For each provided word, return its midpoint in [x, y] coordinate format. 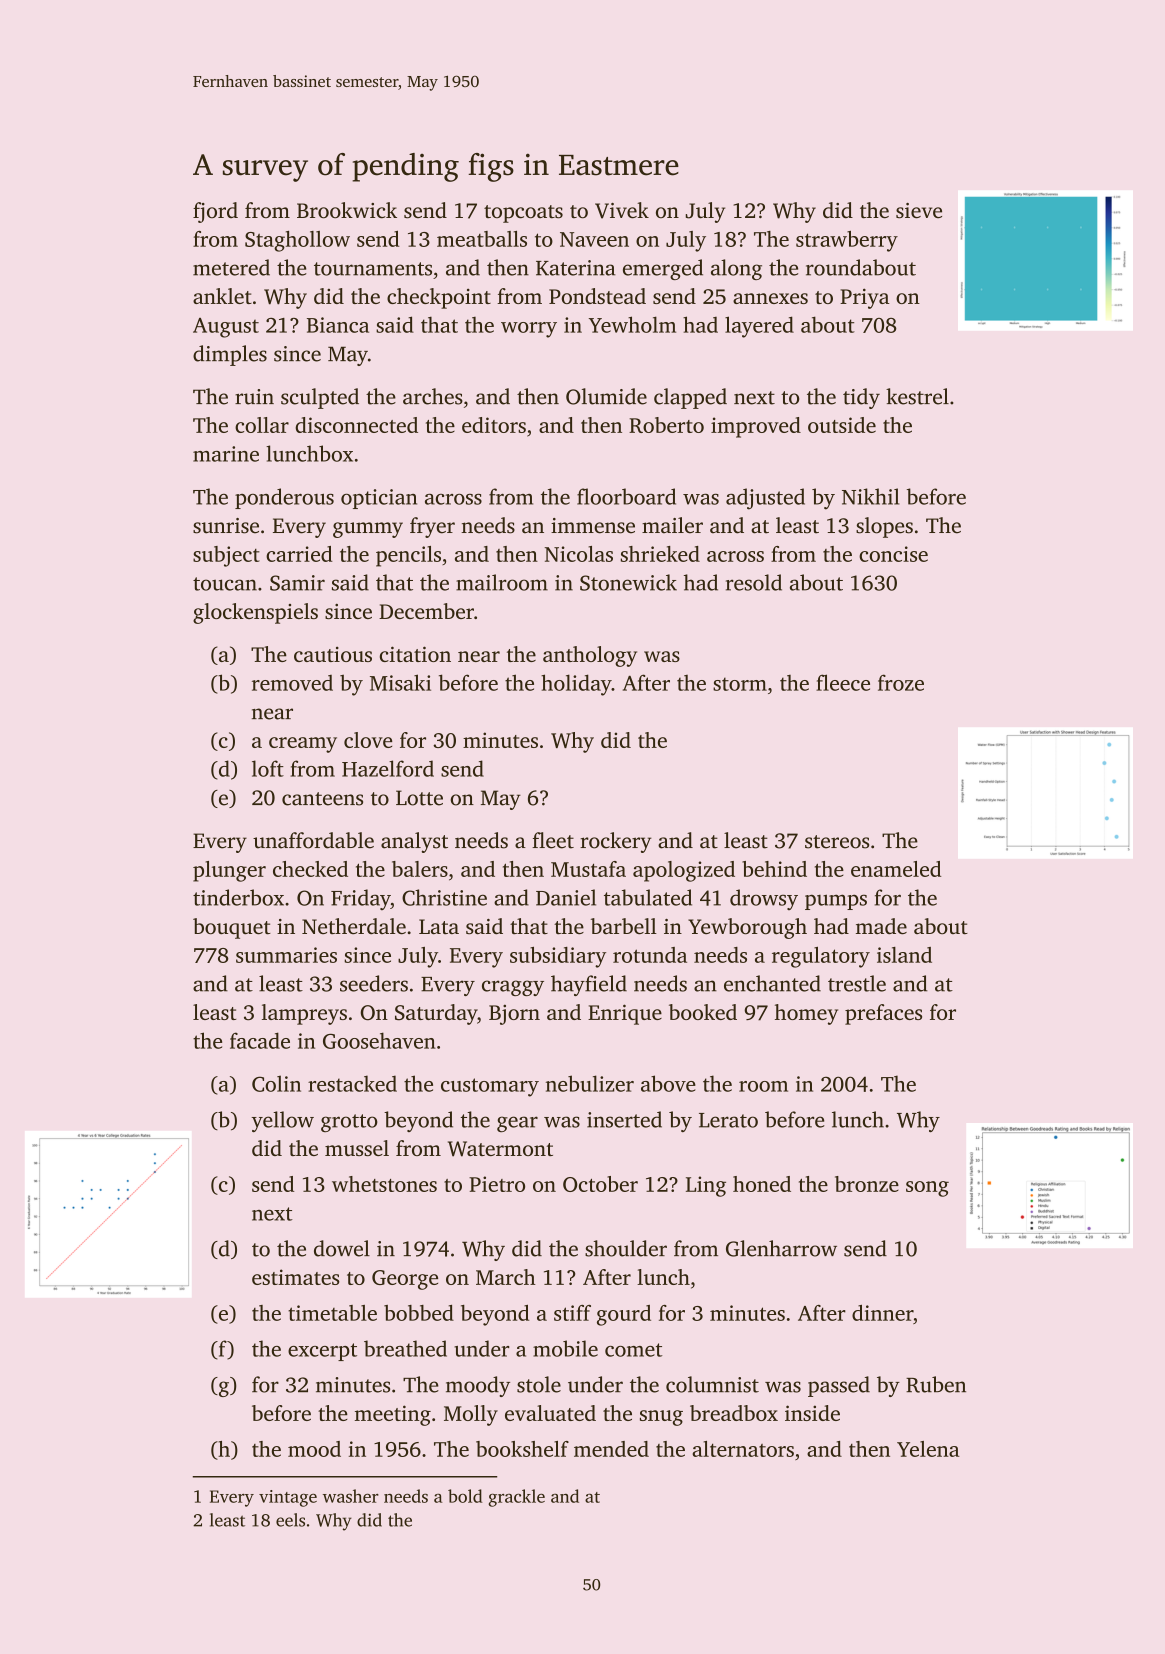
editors [494, 425]
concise [893, 554]
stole [539, 1384]
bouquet [232, 928]
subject [226, 556]
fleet [553, 840]
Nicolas [579, 554]
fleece [843, 682]
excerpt [322, 1352]
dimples [230, 355]
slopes [884, 527]
